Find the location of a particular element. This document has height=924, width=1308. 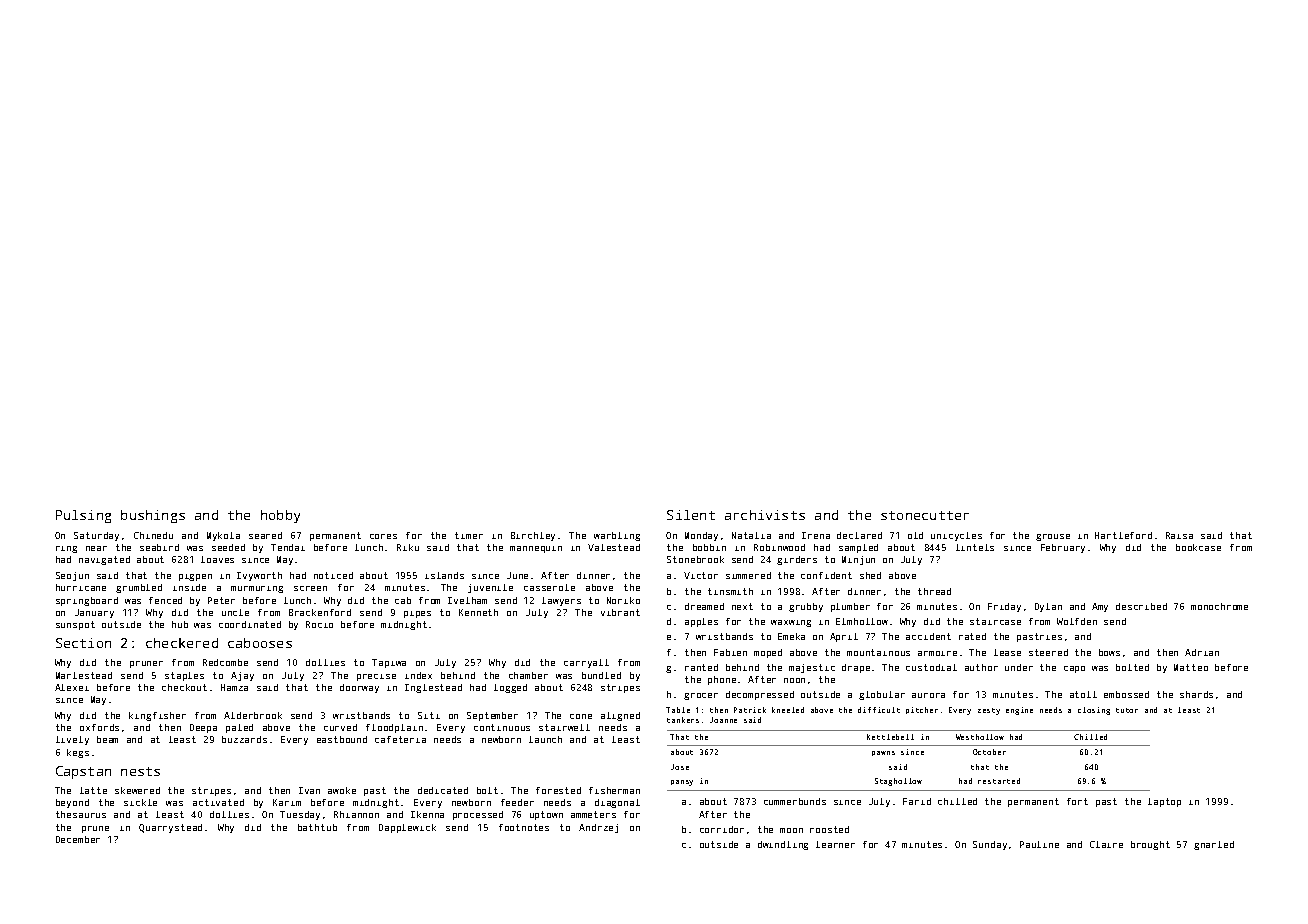

Peter is located at coordinates (221, 600).
